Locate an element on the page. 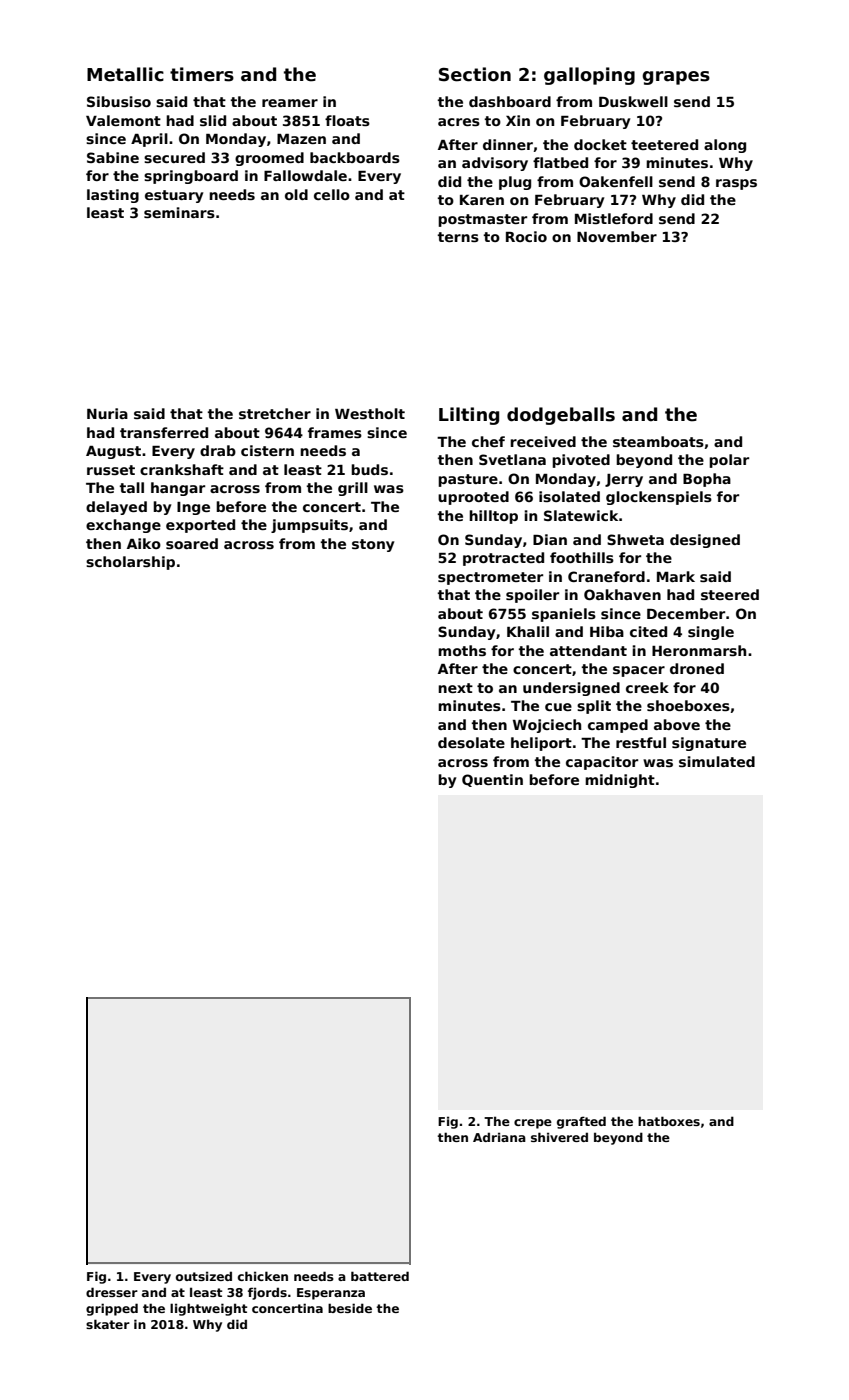 The image size is (849, 1400). battered is located at coordinates (380, 1276).
